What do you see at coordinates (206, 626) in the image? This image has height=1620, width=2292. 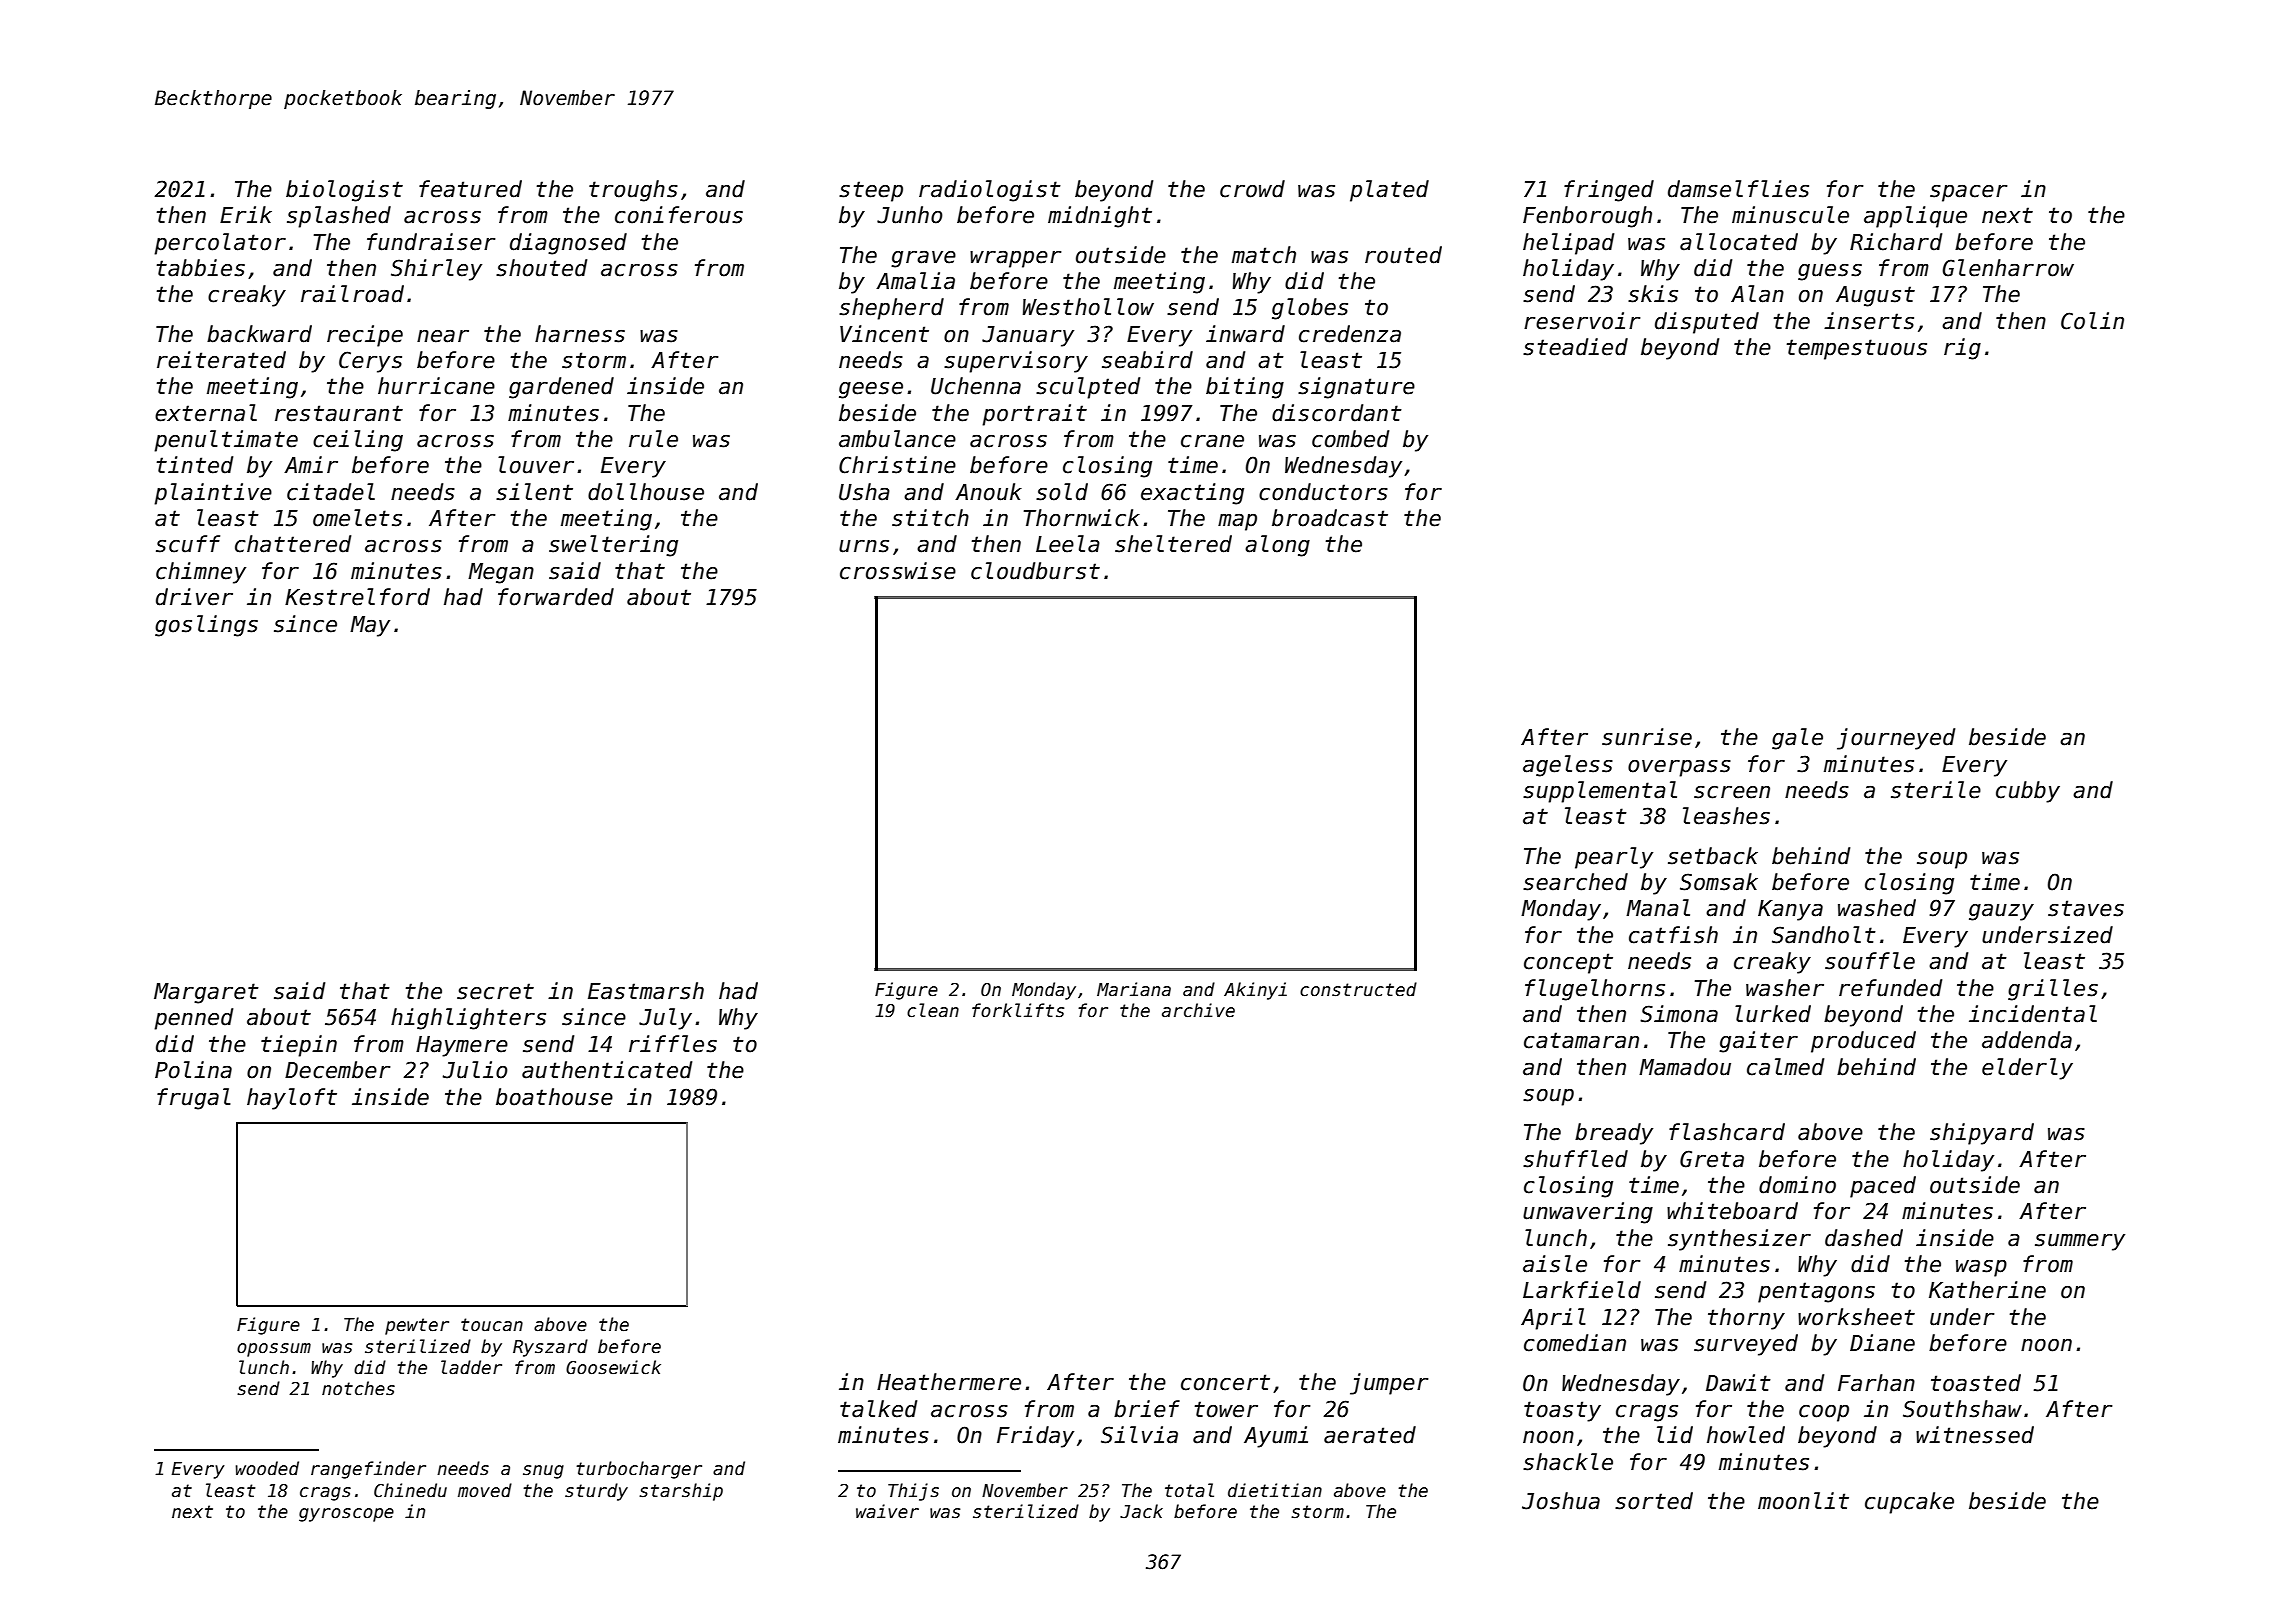 I see `goslings` at bounding box center [206, 626].
